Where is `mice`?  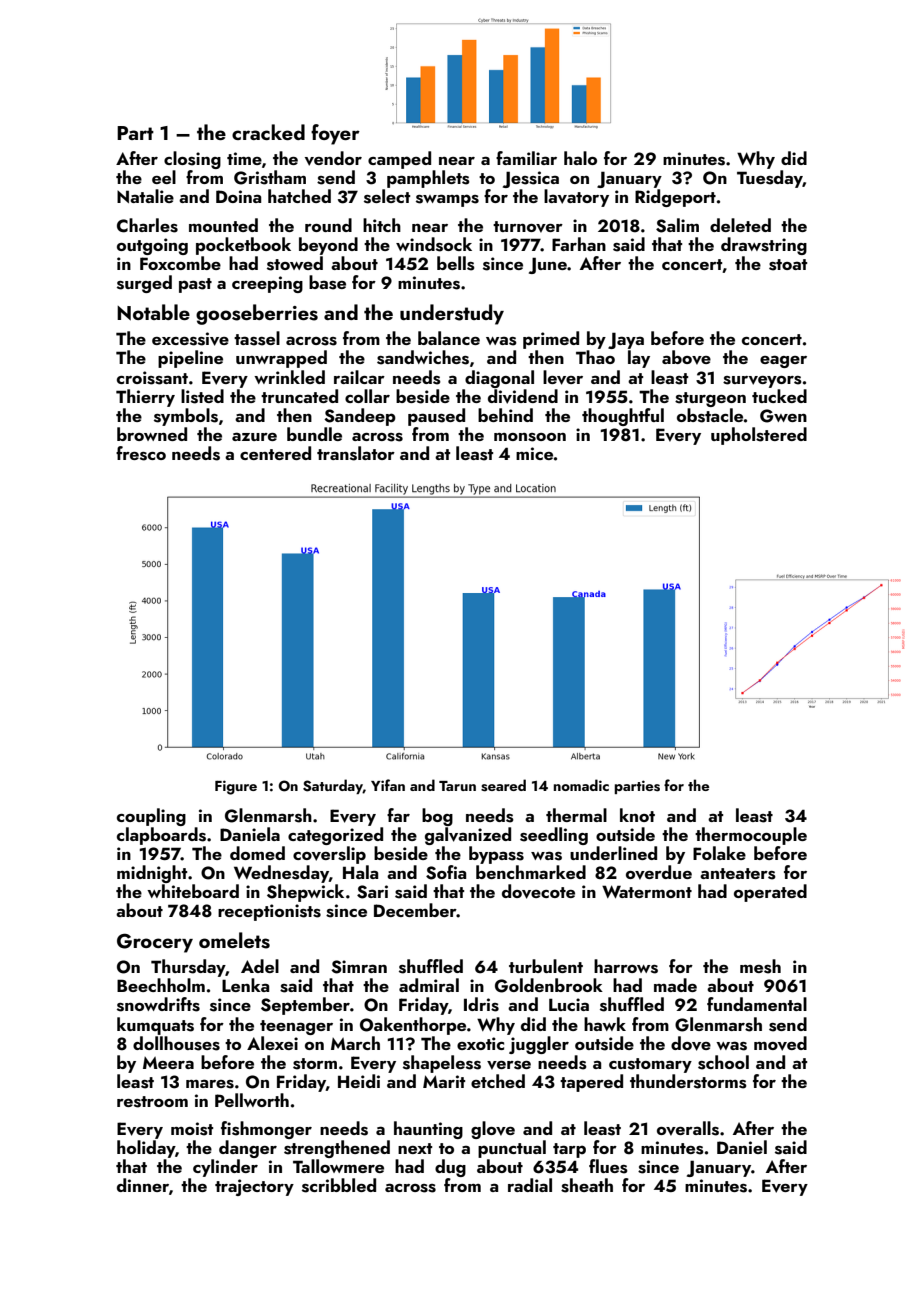
mice is located at coordinates (534, 453).
